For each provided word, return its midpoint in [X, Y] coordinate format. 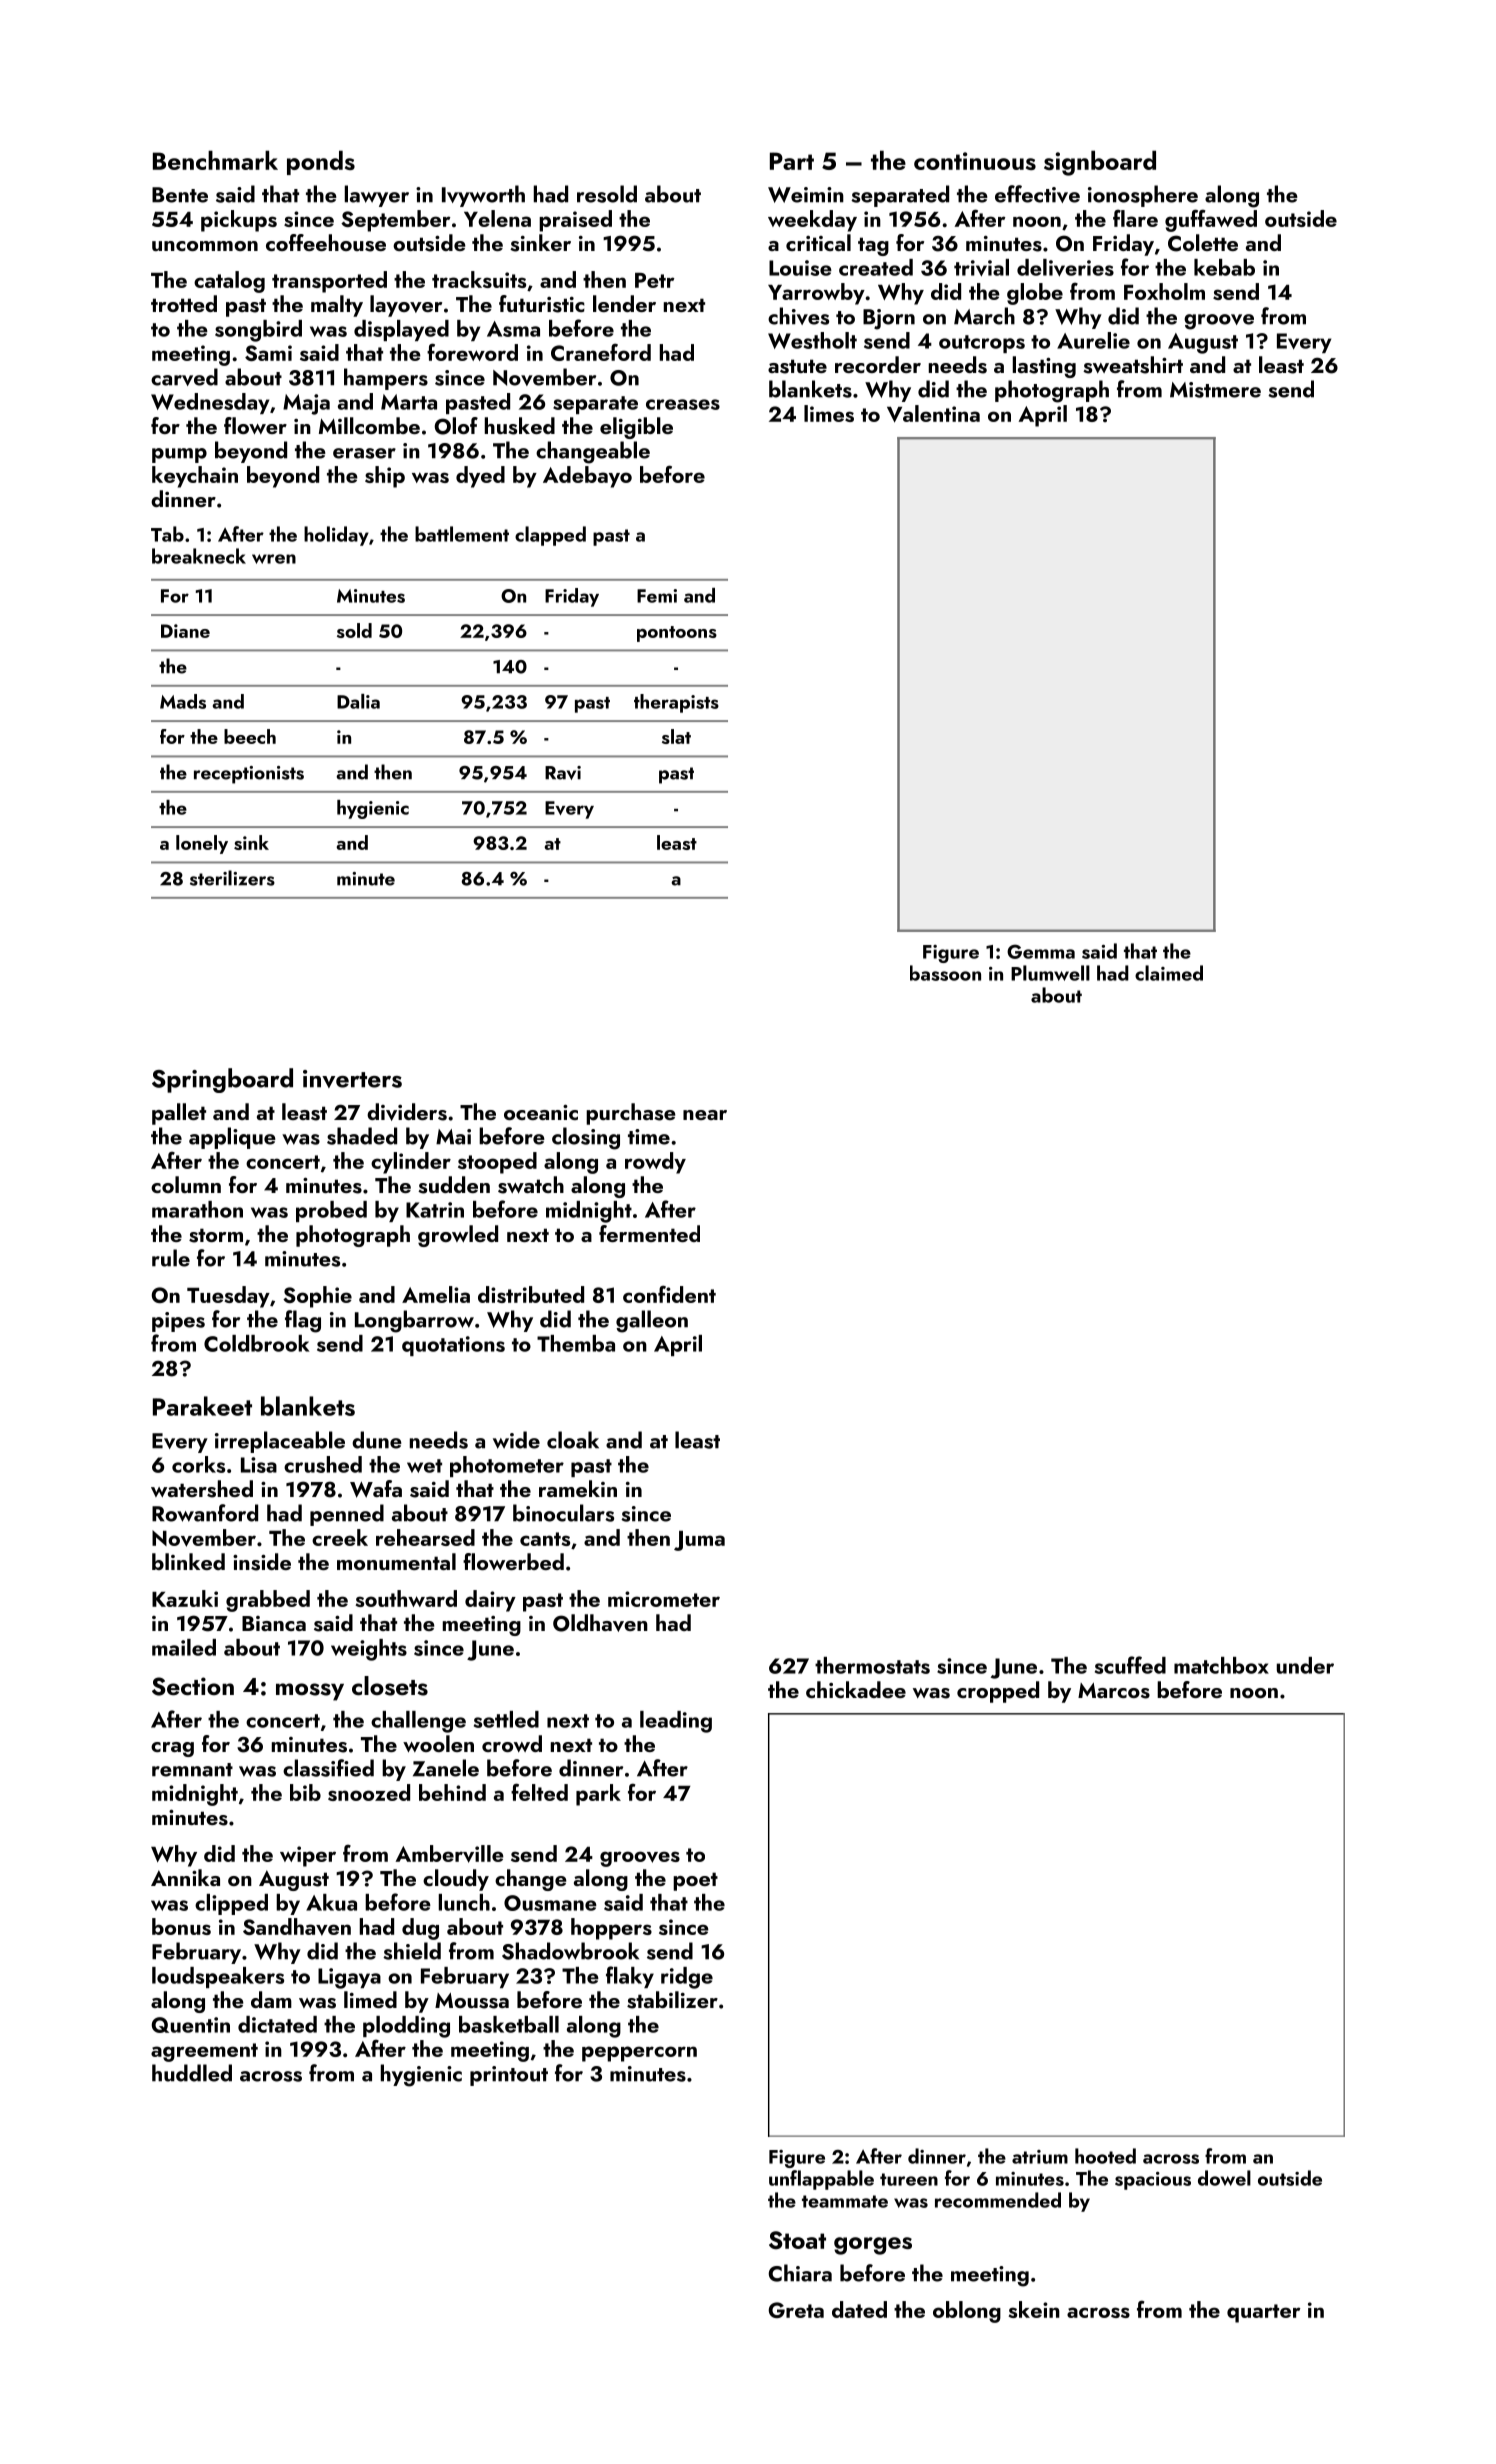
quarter [1264, 2313]
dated [859, 2309]
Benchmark [215, 160]
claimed [1169, 973]
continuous [975, 161]
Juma [699, 1541]
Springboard [222, 1080]
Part [792, 161]
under [1305, 1665]
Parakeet [202, 1406]
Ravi [563, 773]
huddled [192, 2073]
